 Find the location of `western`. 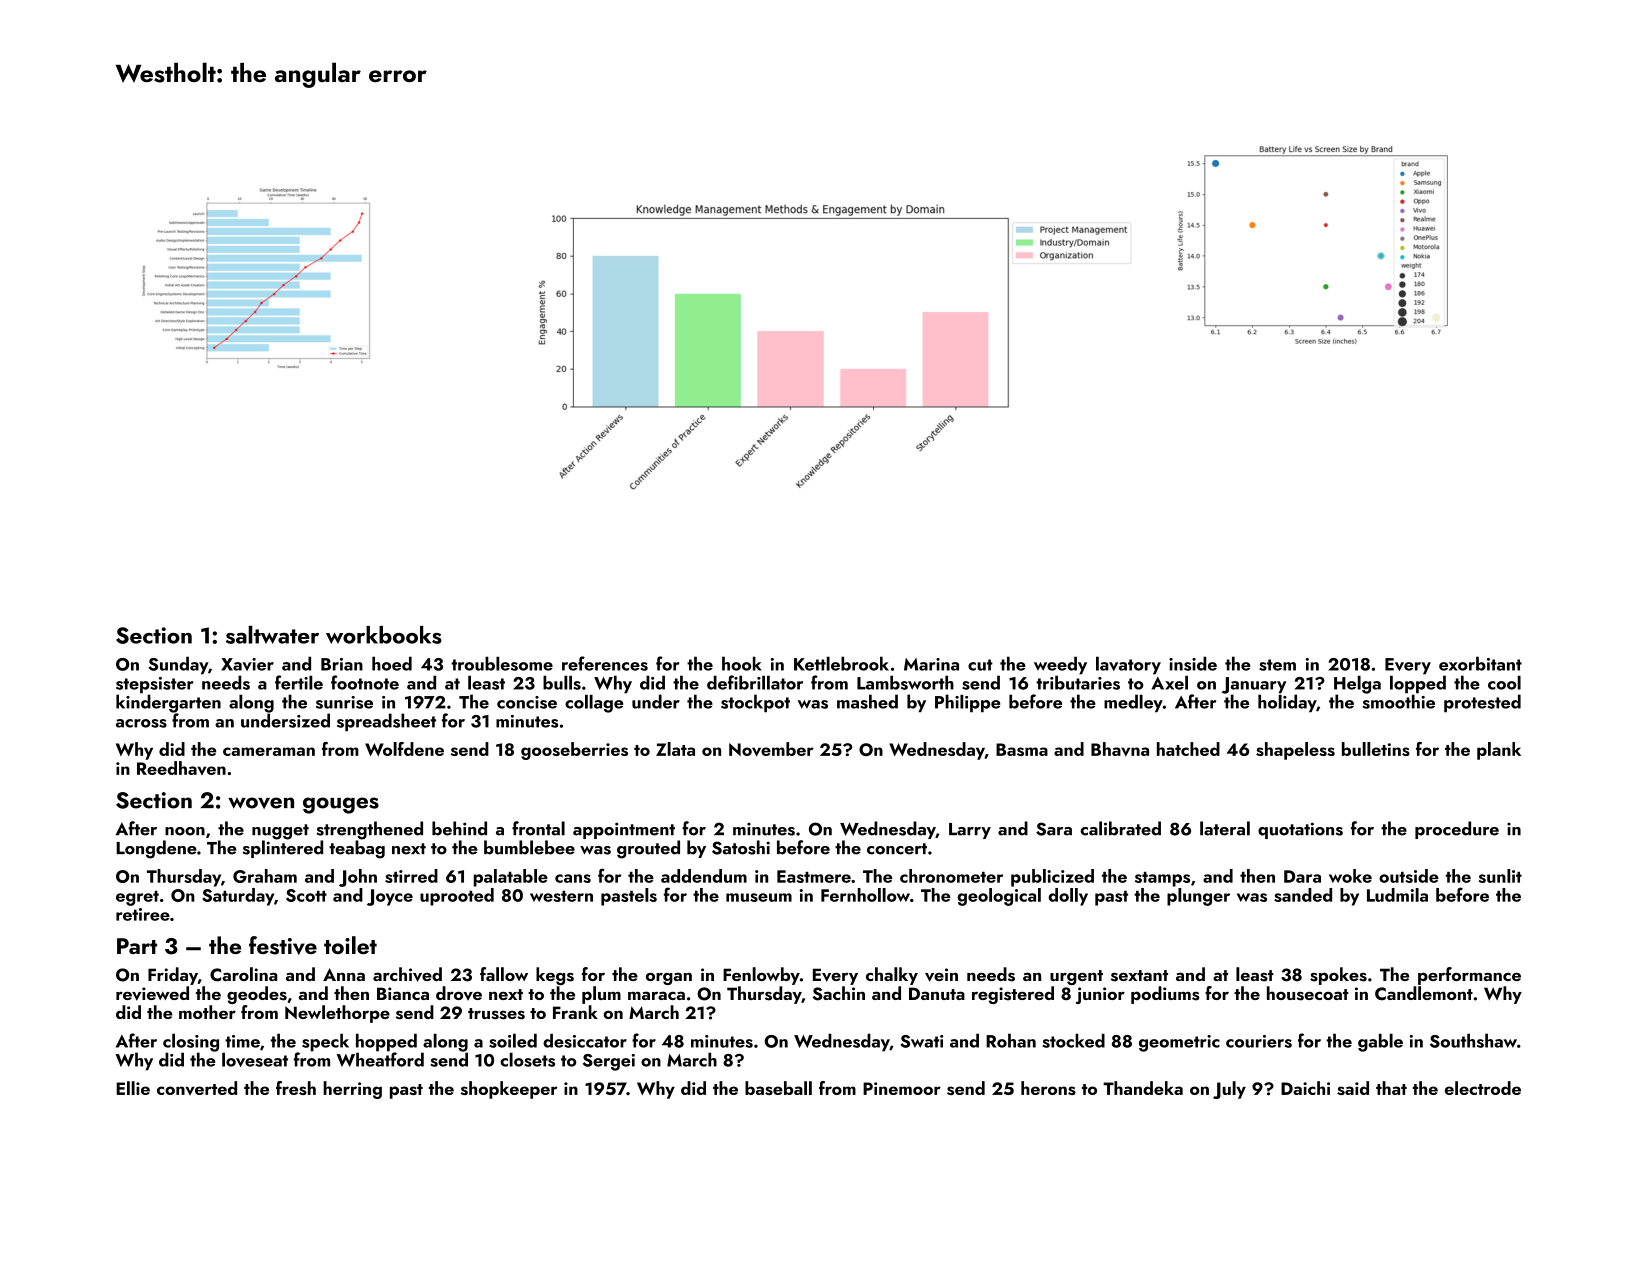

western is located at coordinates (561, 896).
